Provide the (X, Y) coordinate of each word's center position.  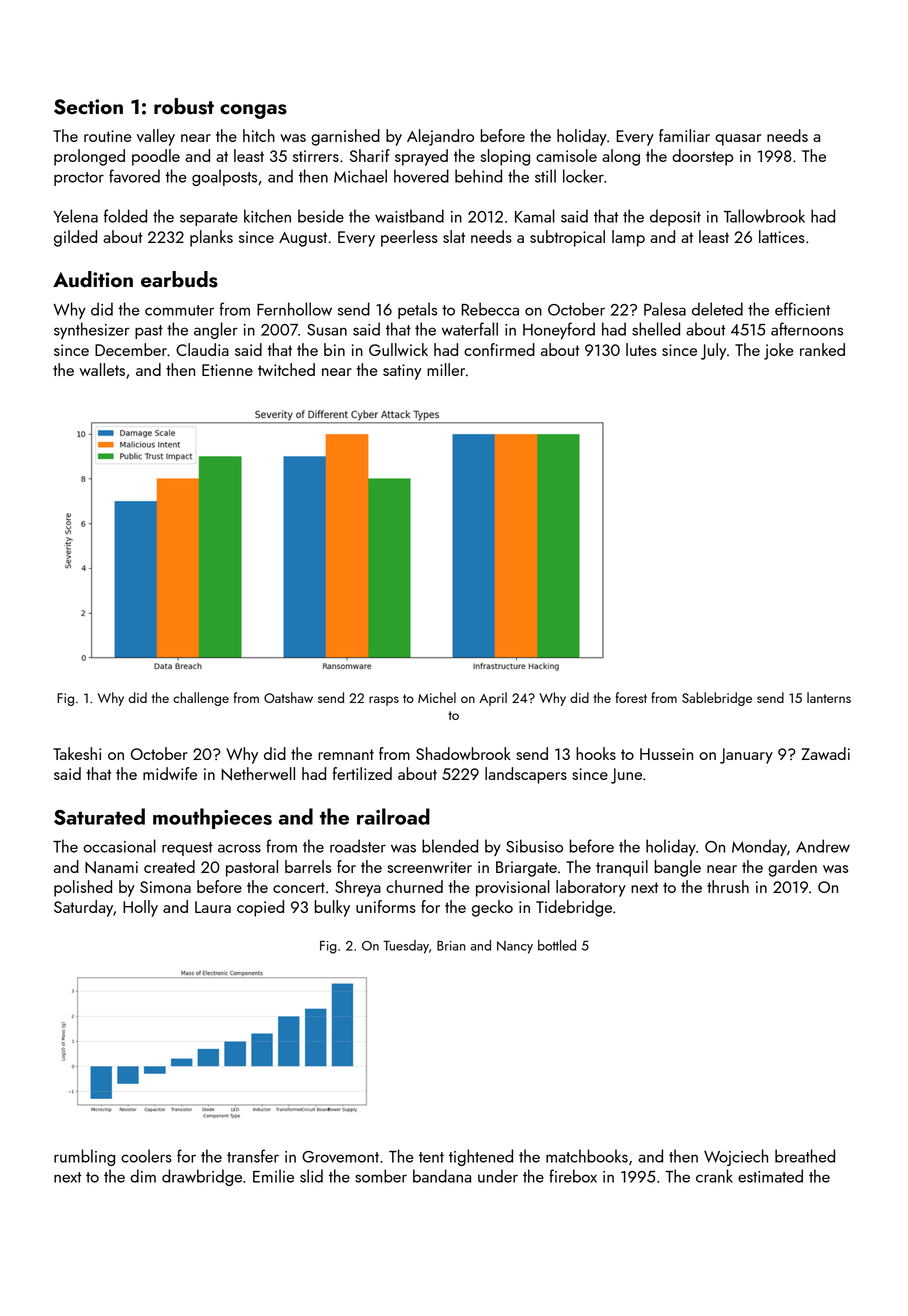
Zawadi (825, 753)
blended (450, 846)
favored (134, 176)
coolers (146, 1156)
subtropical (567, 238)
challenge (201, 699)
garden (792, 868)
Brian (451, 946)
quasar (738, 140)
